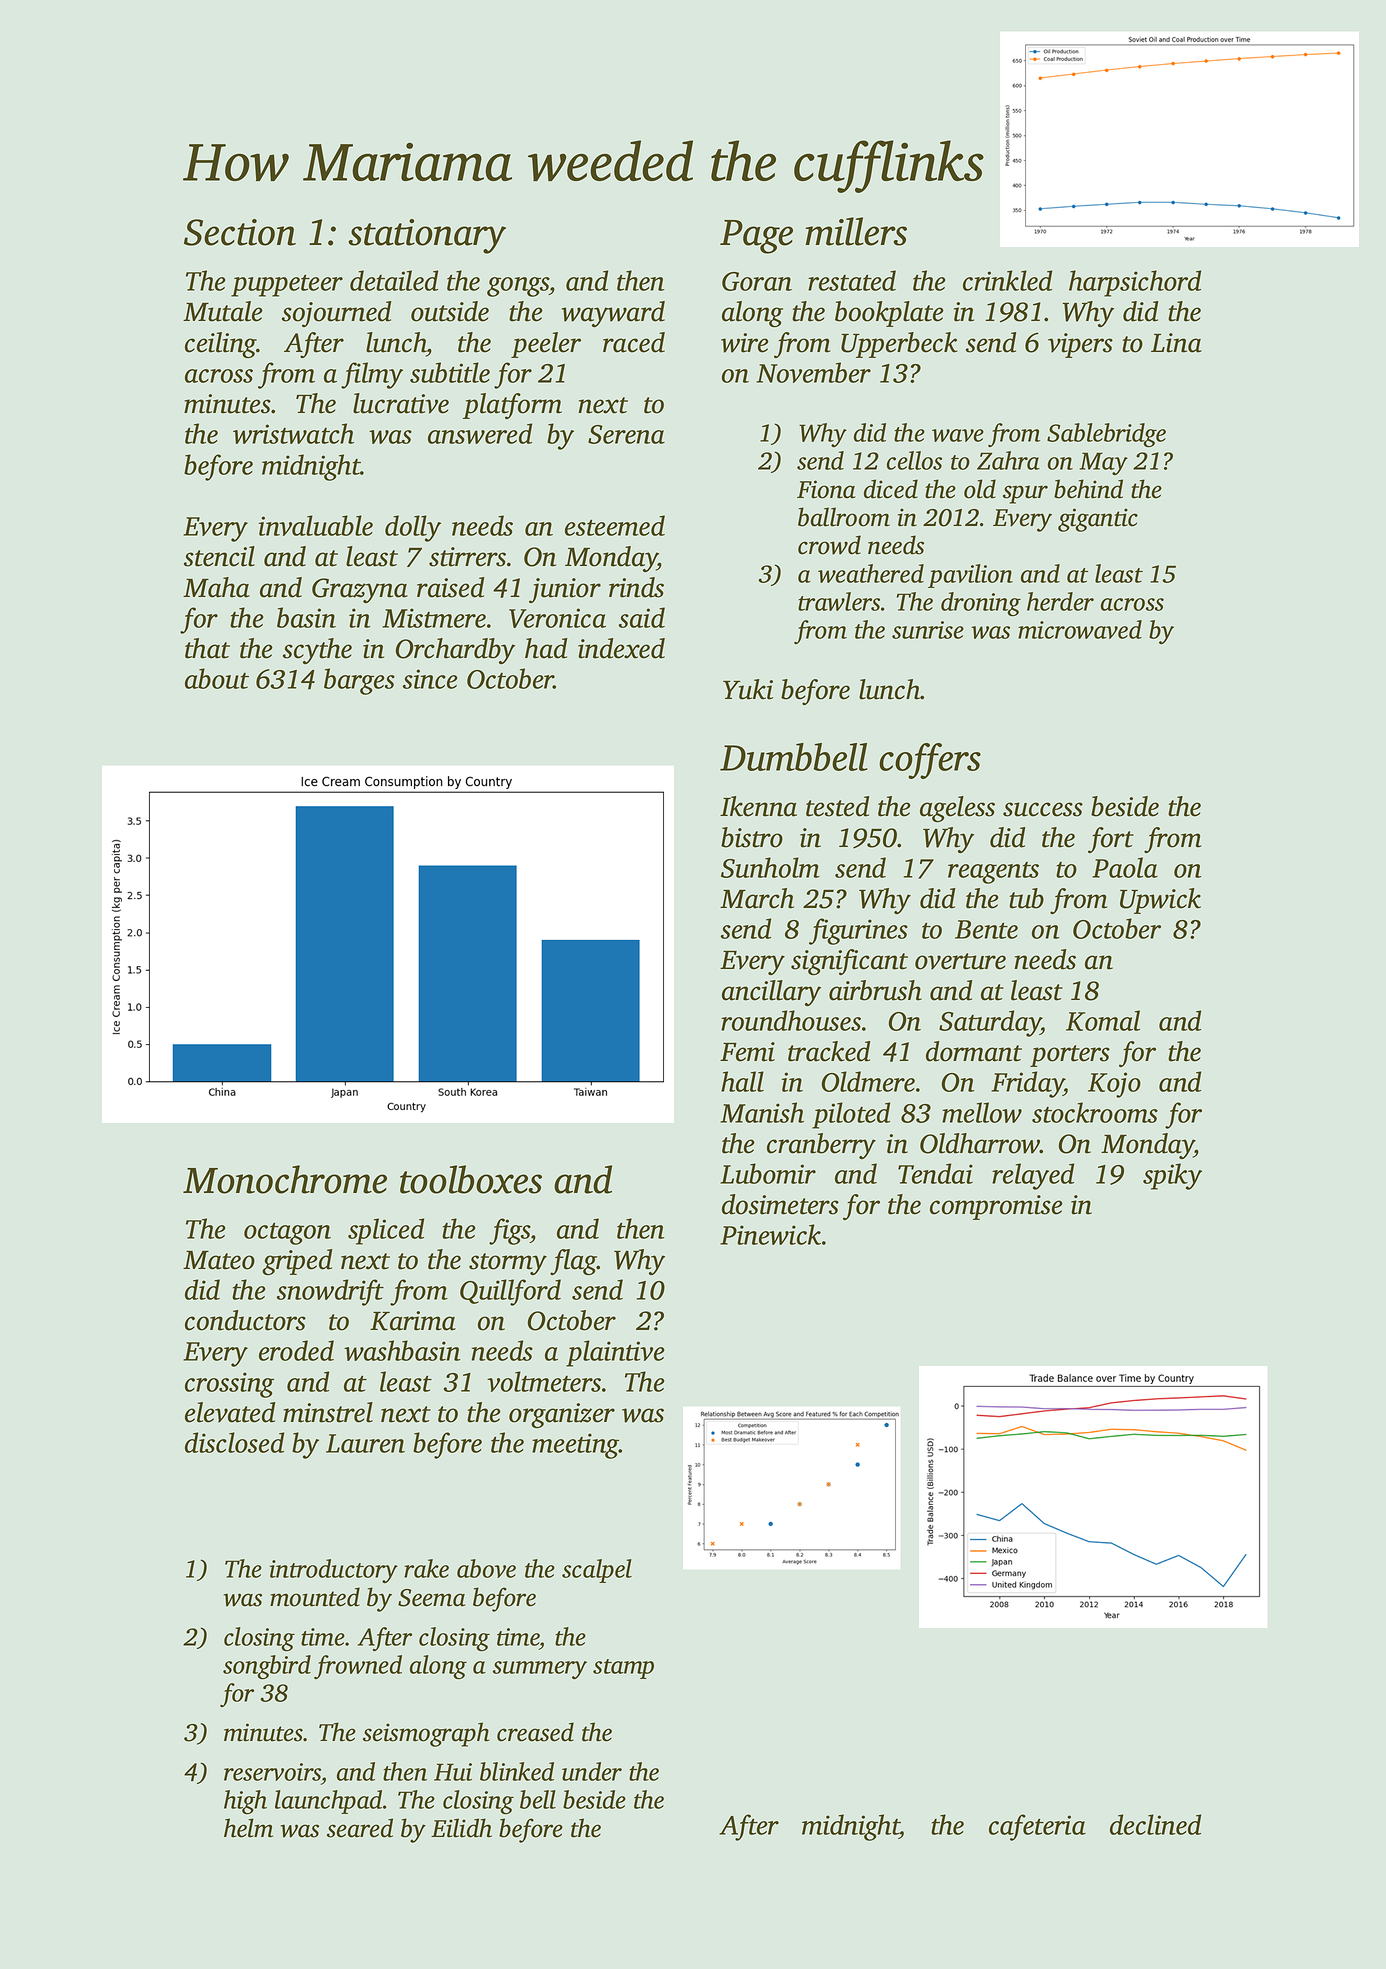  I want to click on Femi, so click(747, 1052).
